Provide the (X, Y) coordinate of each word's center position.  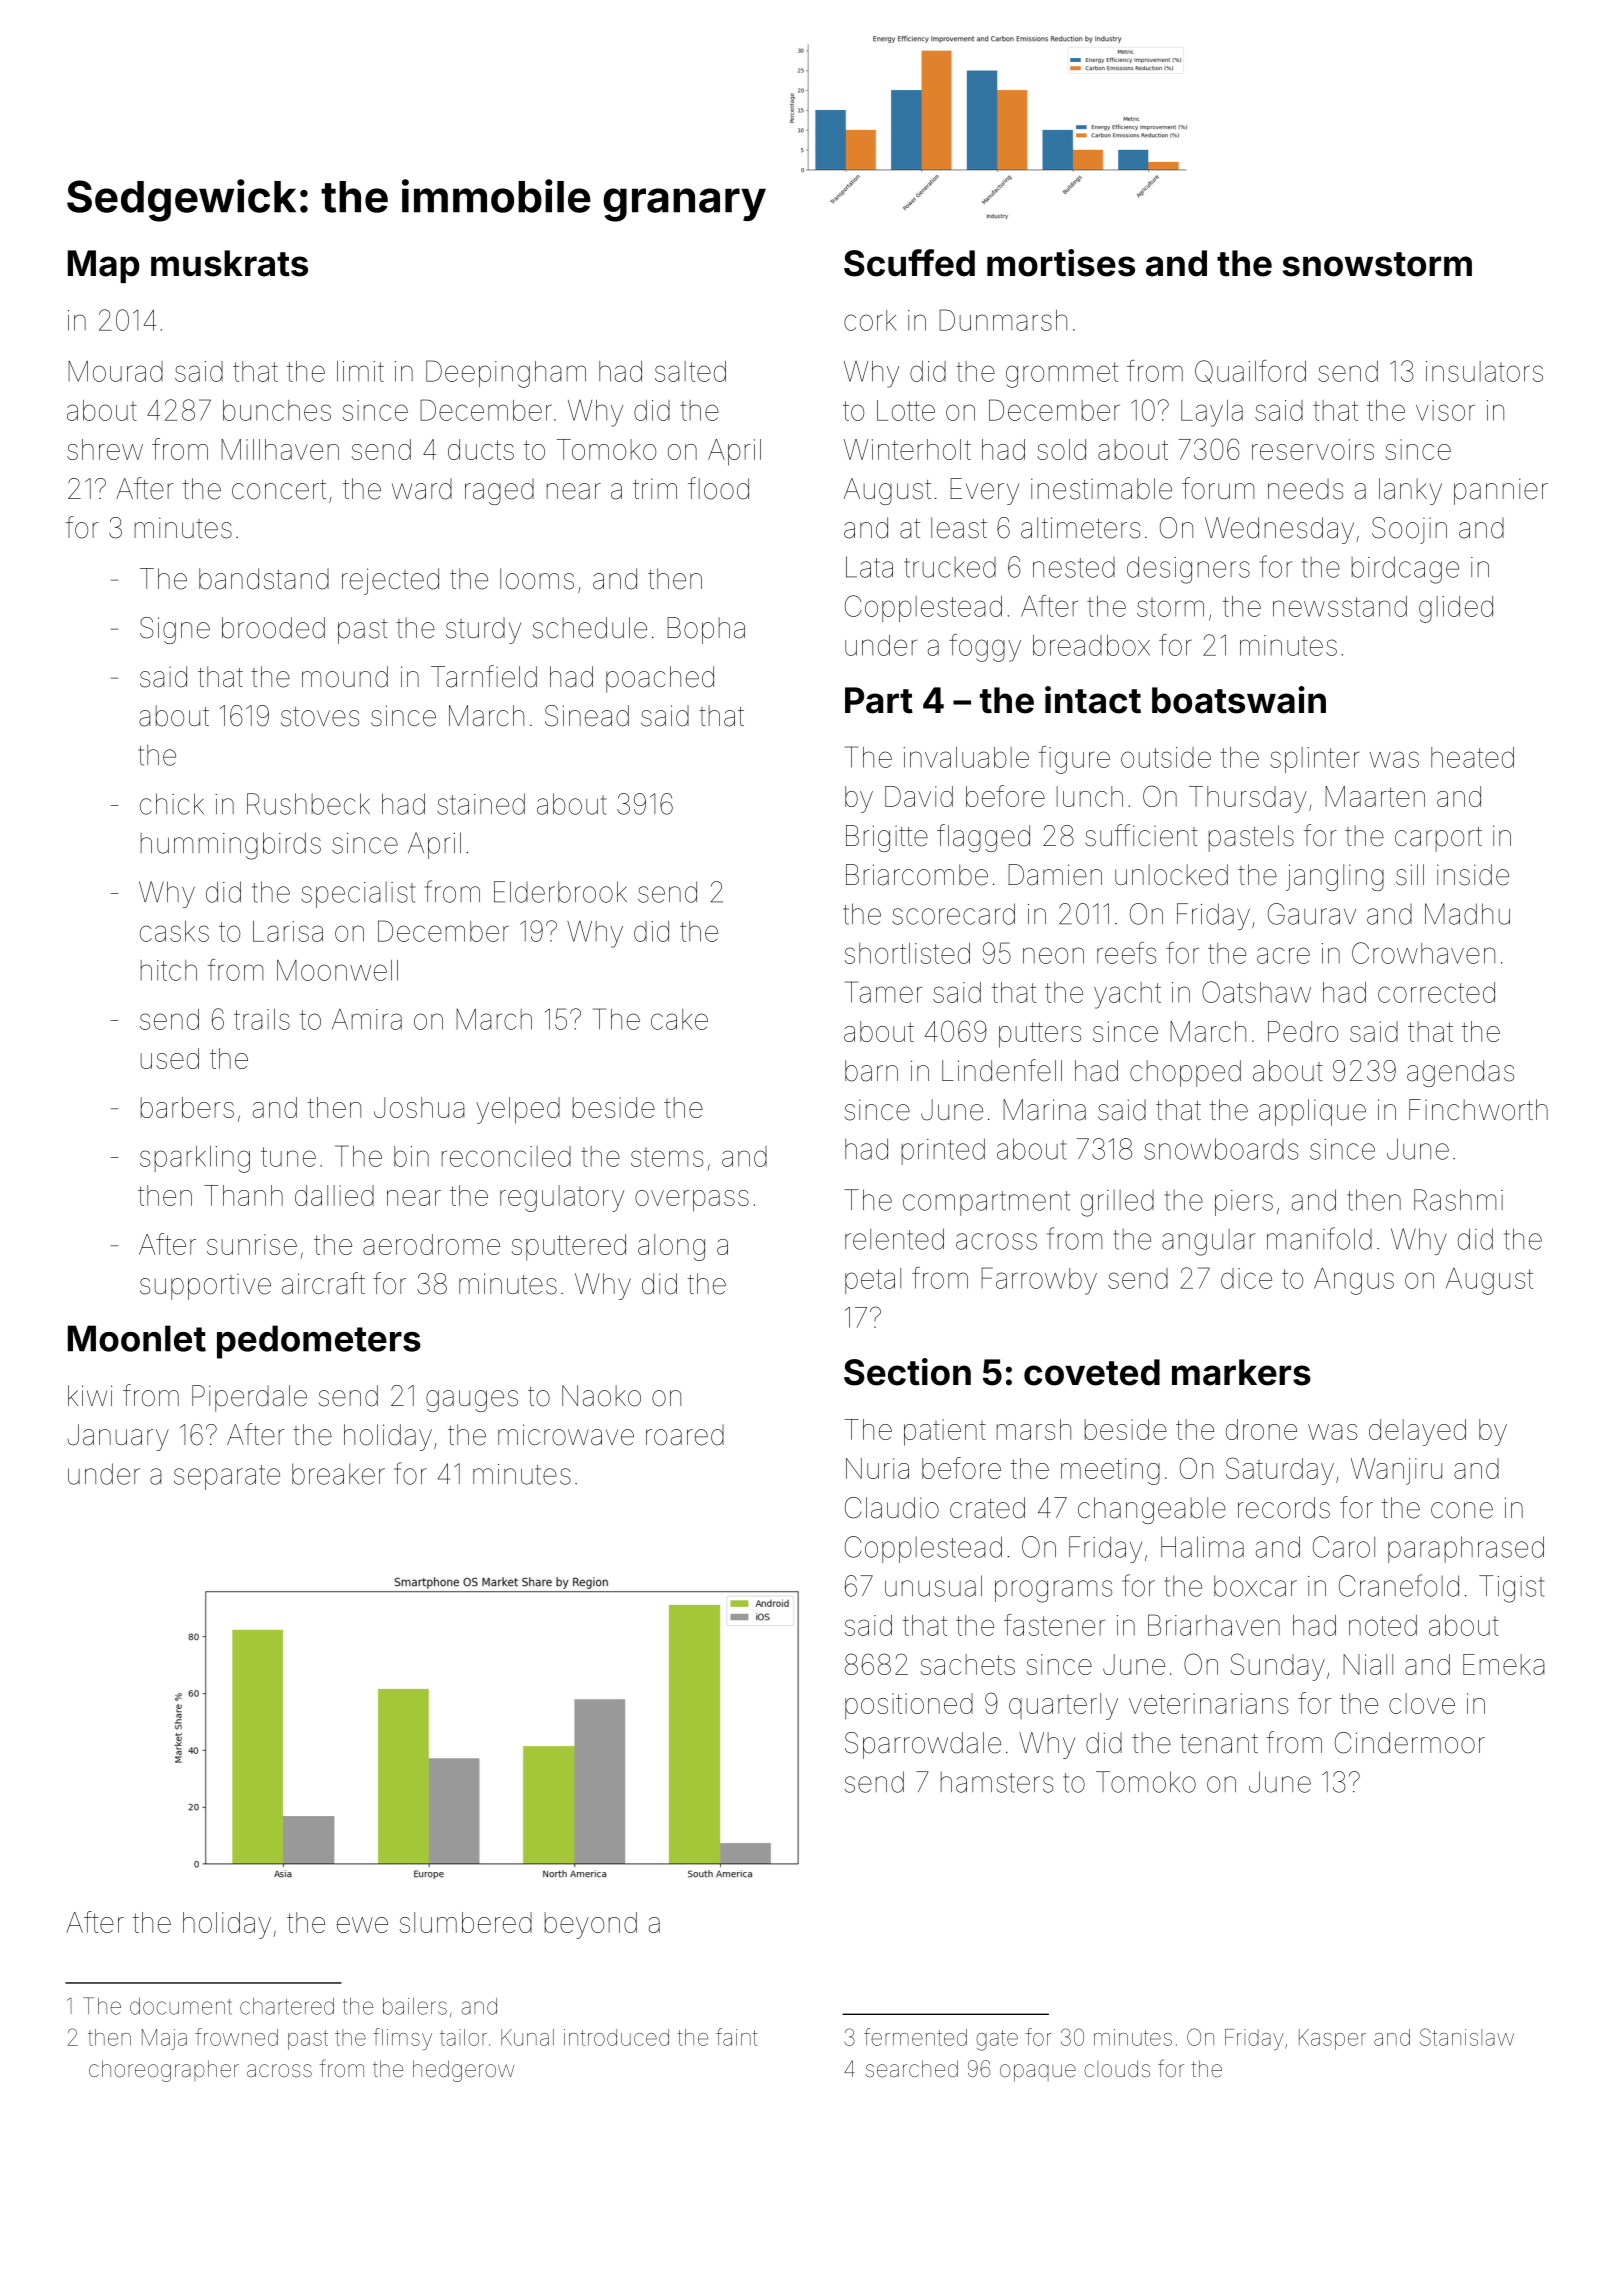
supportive (205, 1287)
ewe (362, 1925)
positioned (909, 1706)
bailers (415, 2006)
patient (945, 1432)
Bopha (706, 630)
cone (1462, 1510)
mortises (1061, 263)
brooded (273, 628)
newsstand (1340, 606)
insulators (1484, 371)
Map (103, 266)
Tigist (1511, 1589)
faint (737, 2037)
